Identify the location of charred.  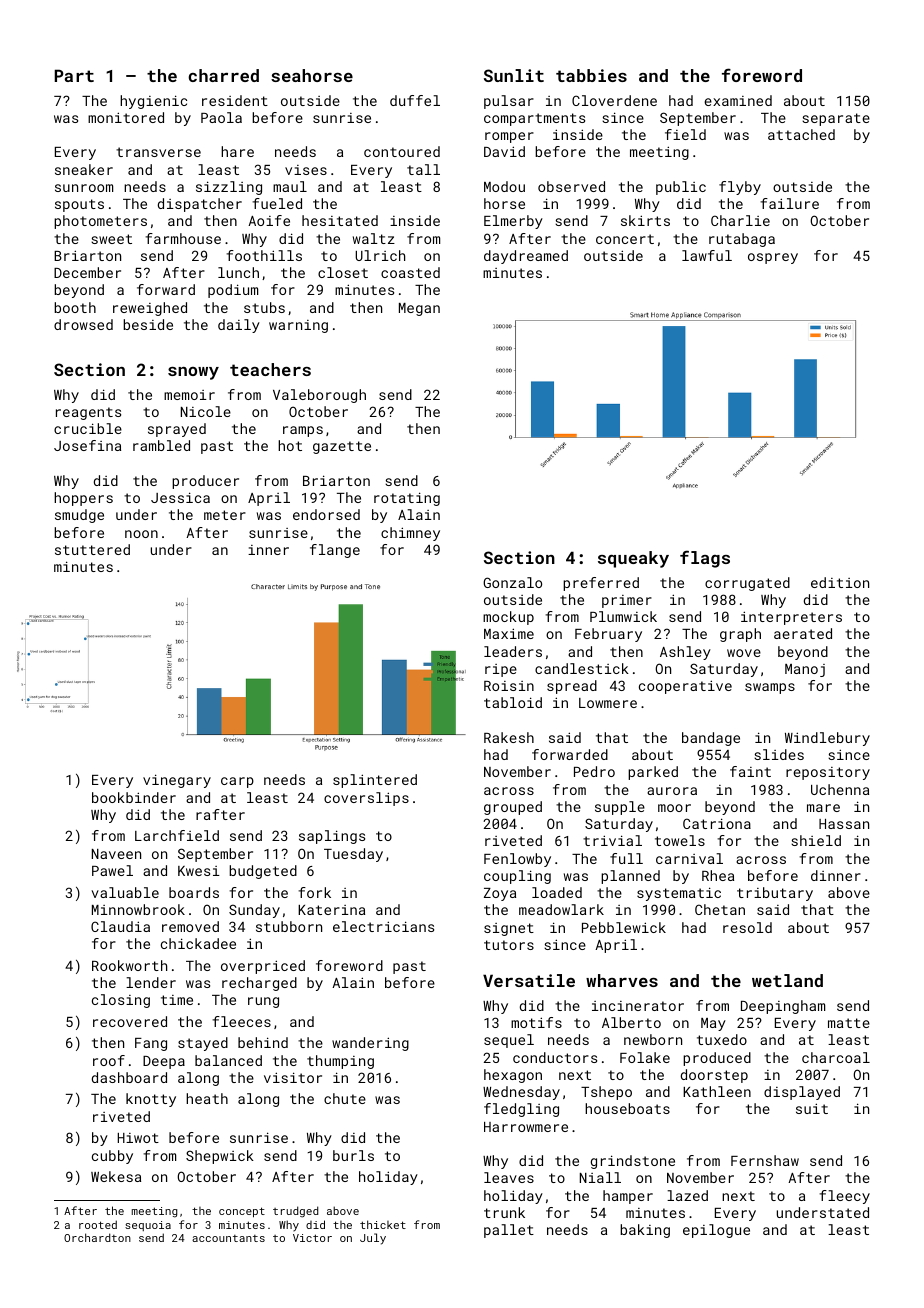
(223, 75).
